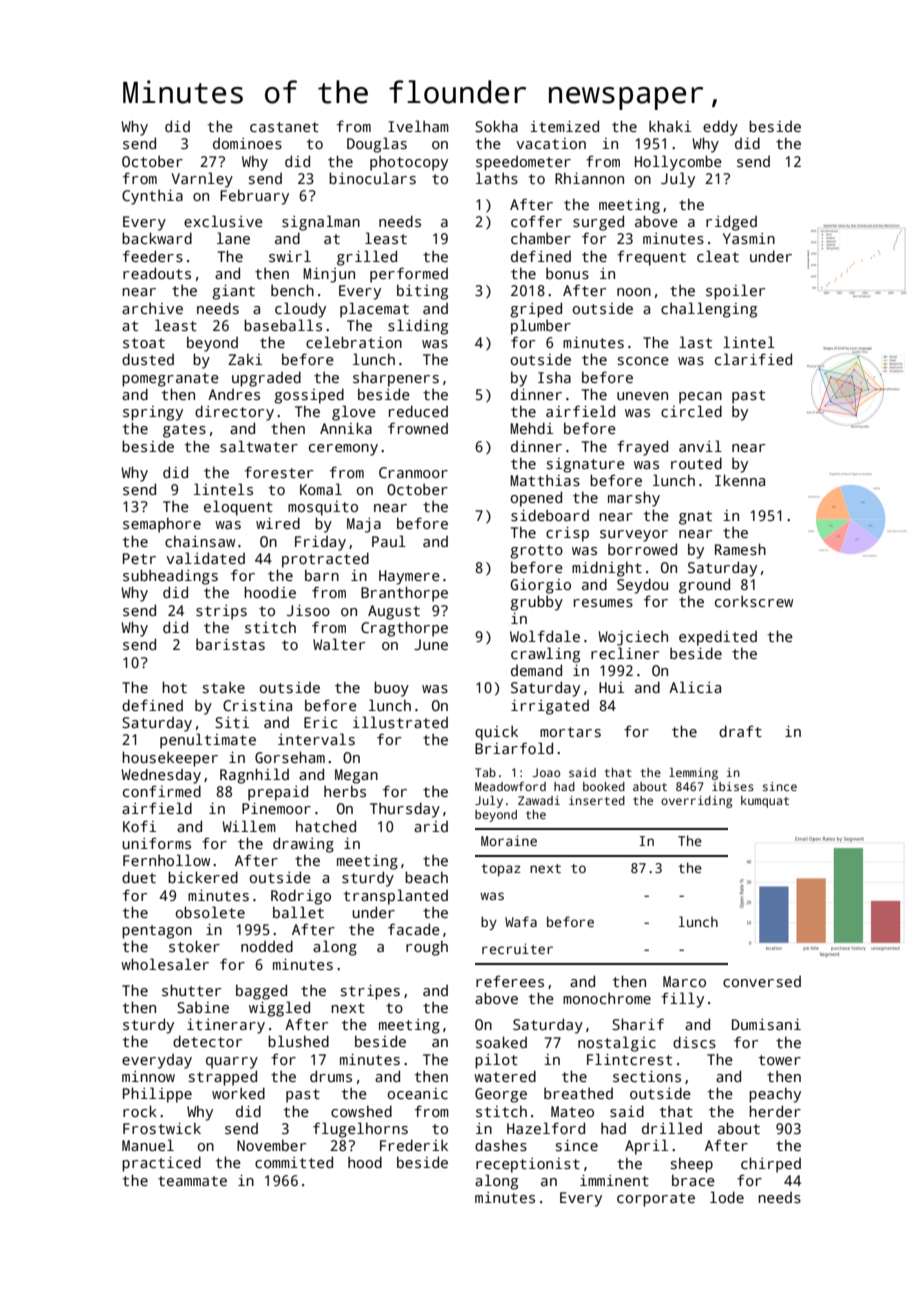 The height and width of the document is (1308, 924). I want to click on hatched, so click(326, 826).
